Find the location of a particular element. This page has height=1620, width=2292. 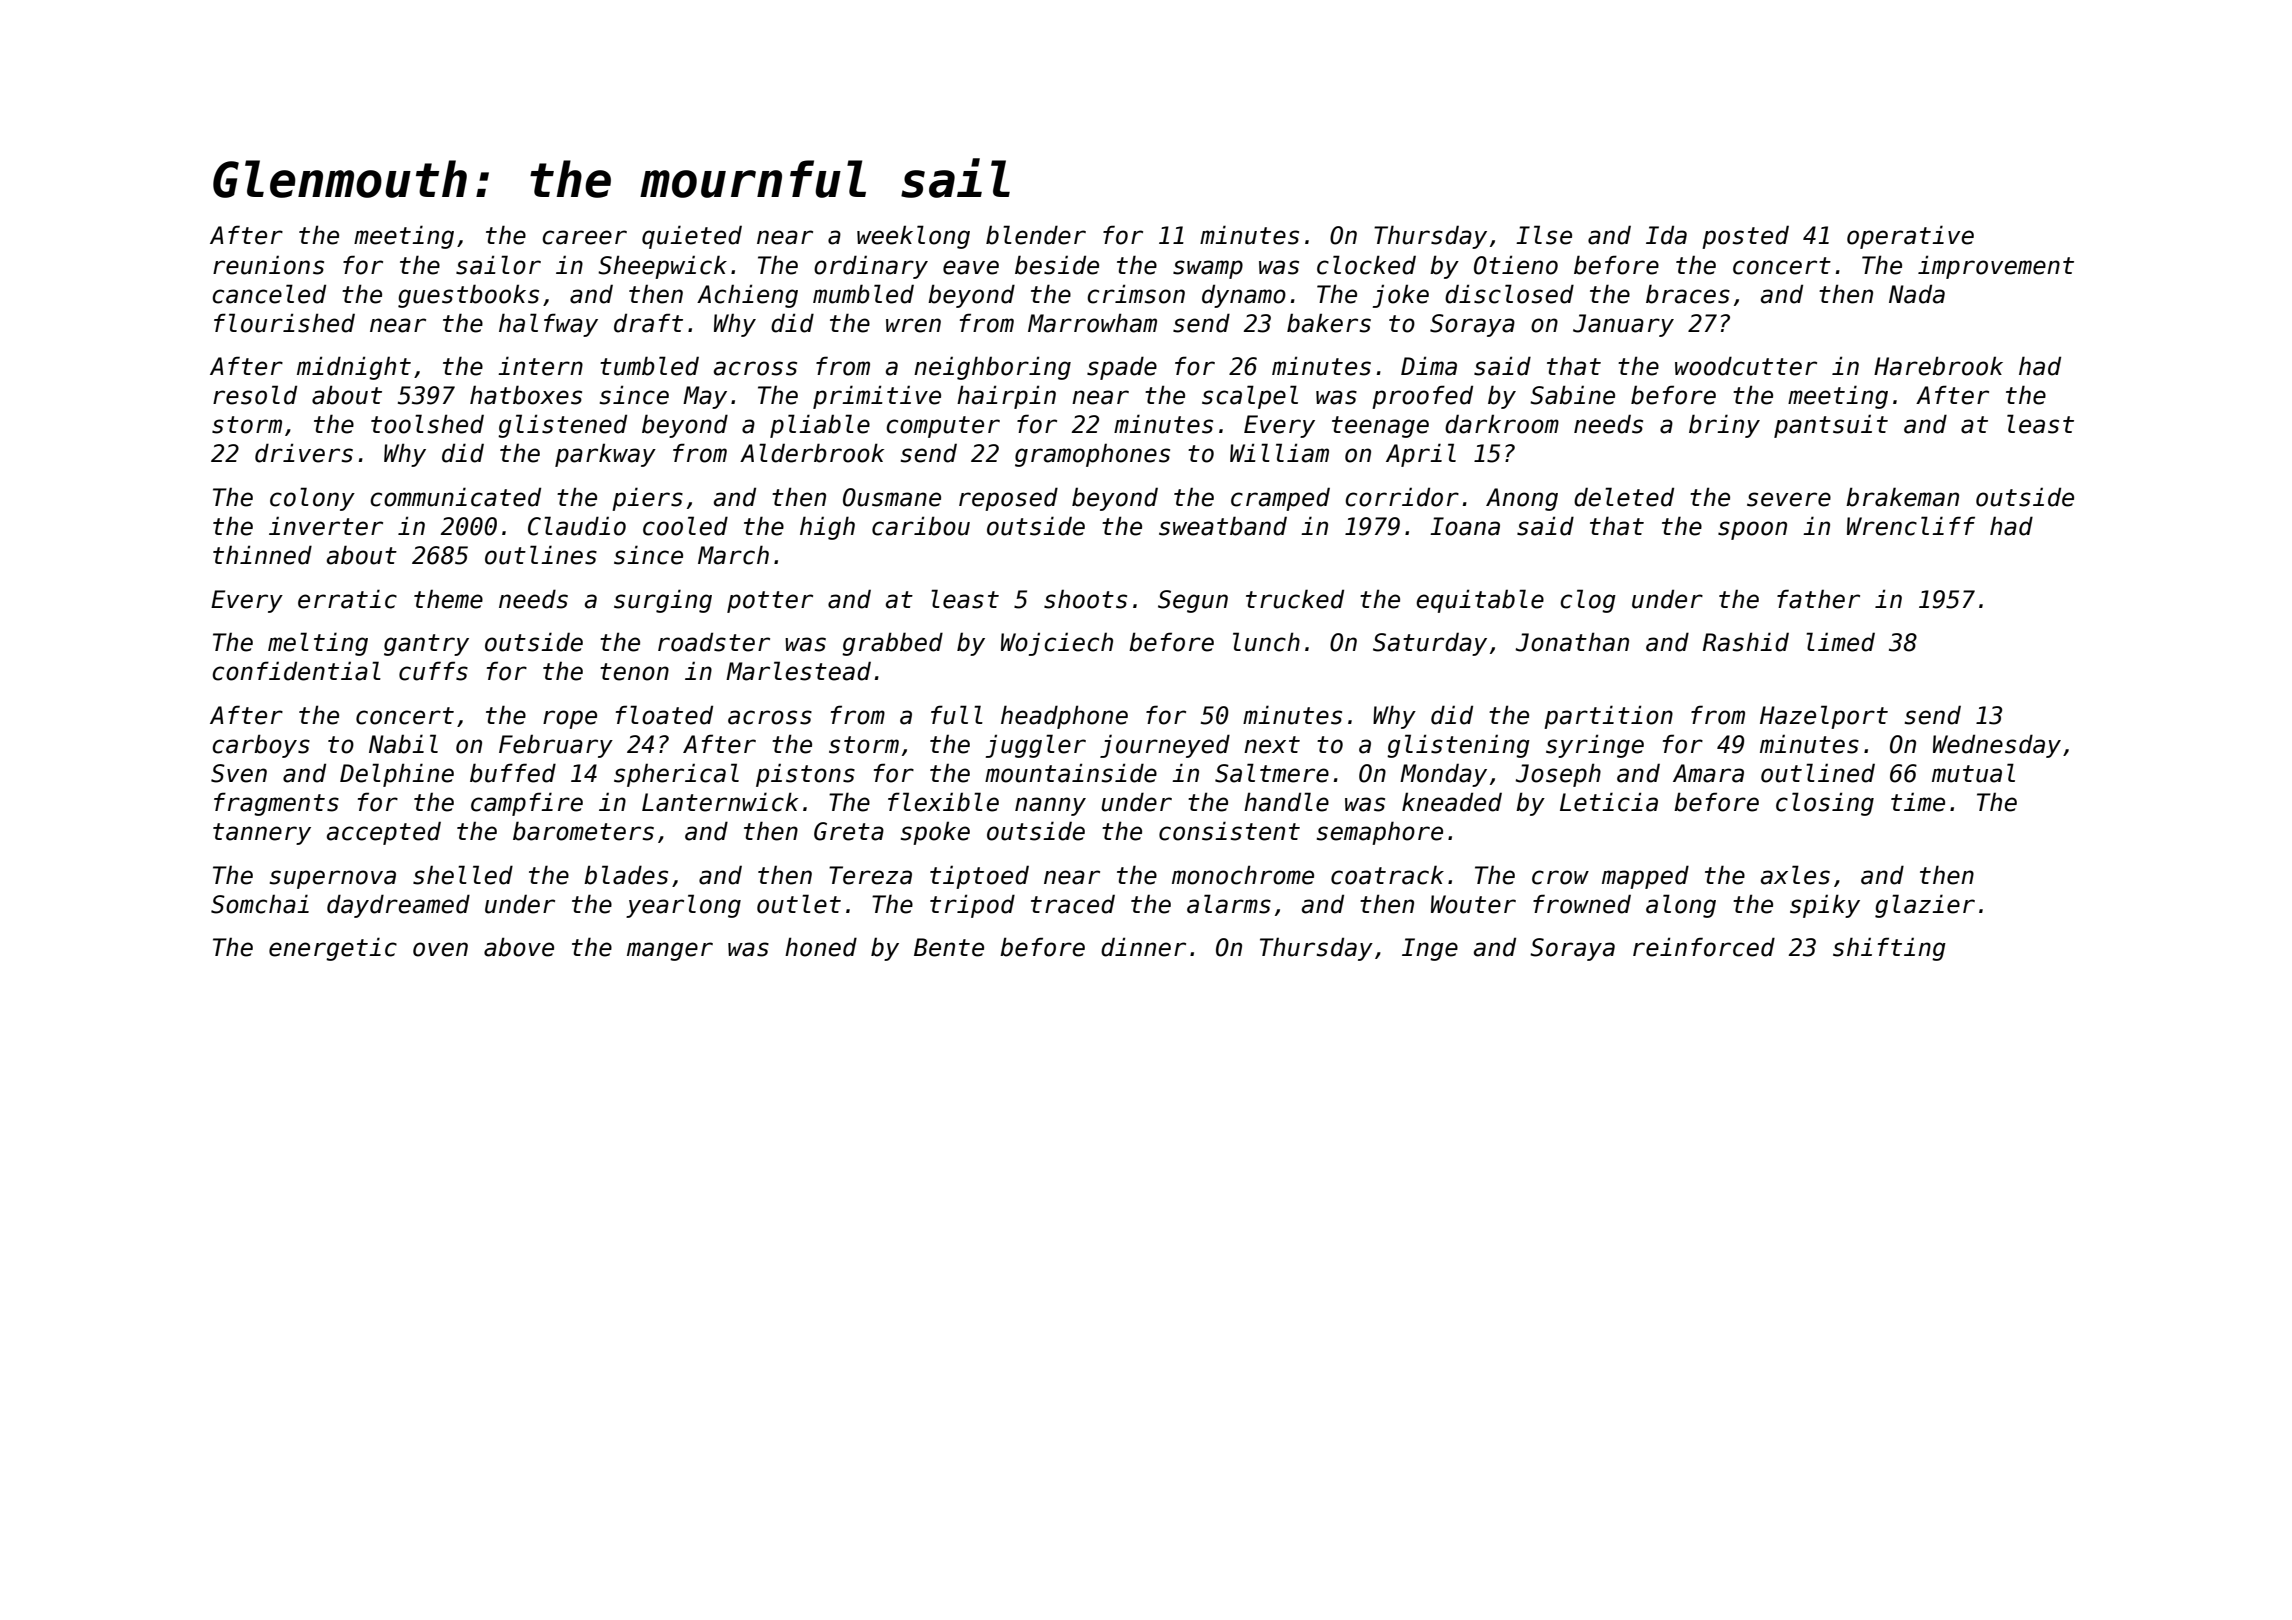

Harebrook is located at coordinates (1938, 366).
